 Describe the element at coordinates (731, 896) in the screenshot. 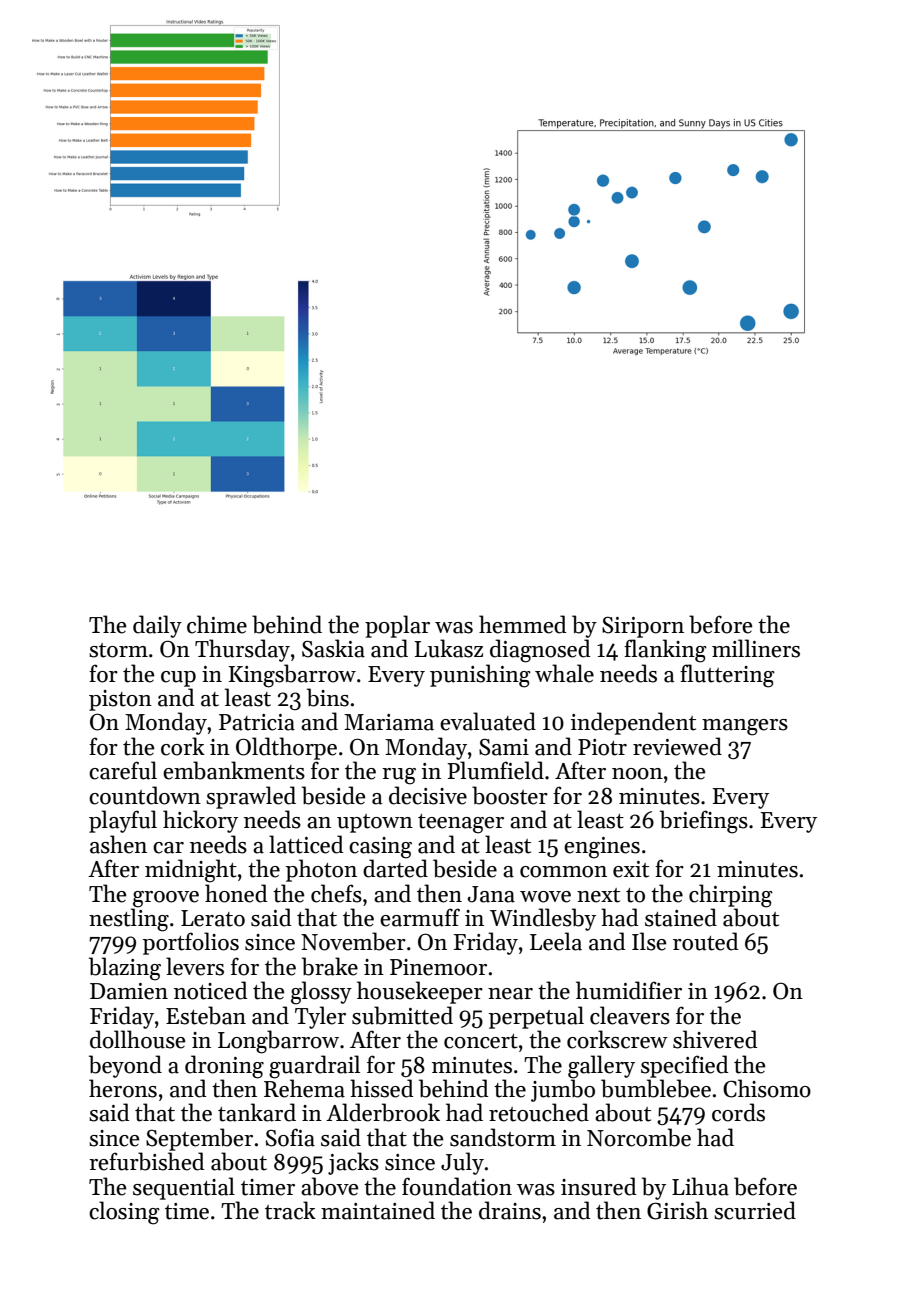

I see `chirping` at that location.
